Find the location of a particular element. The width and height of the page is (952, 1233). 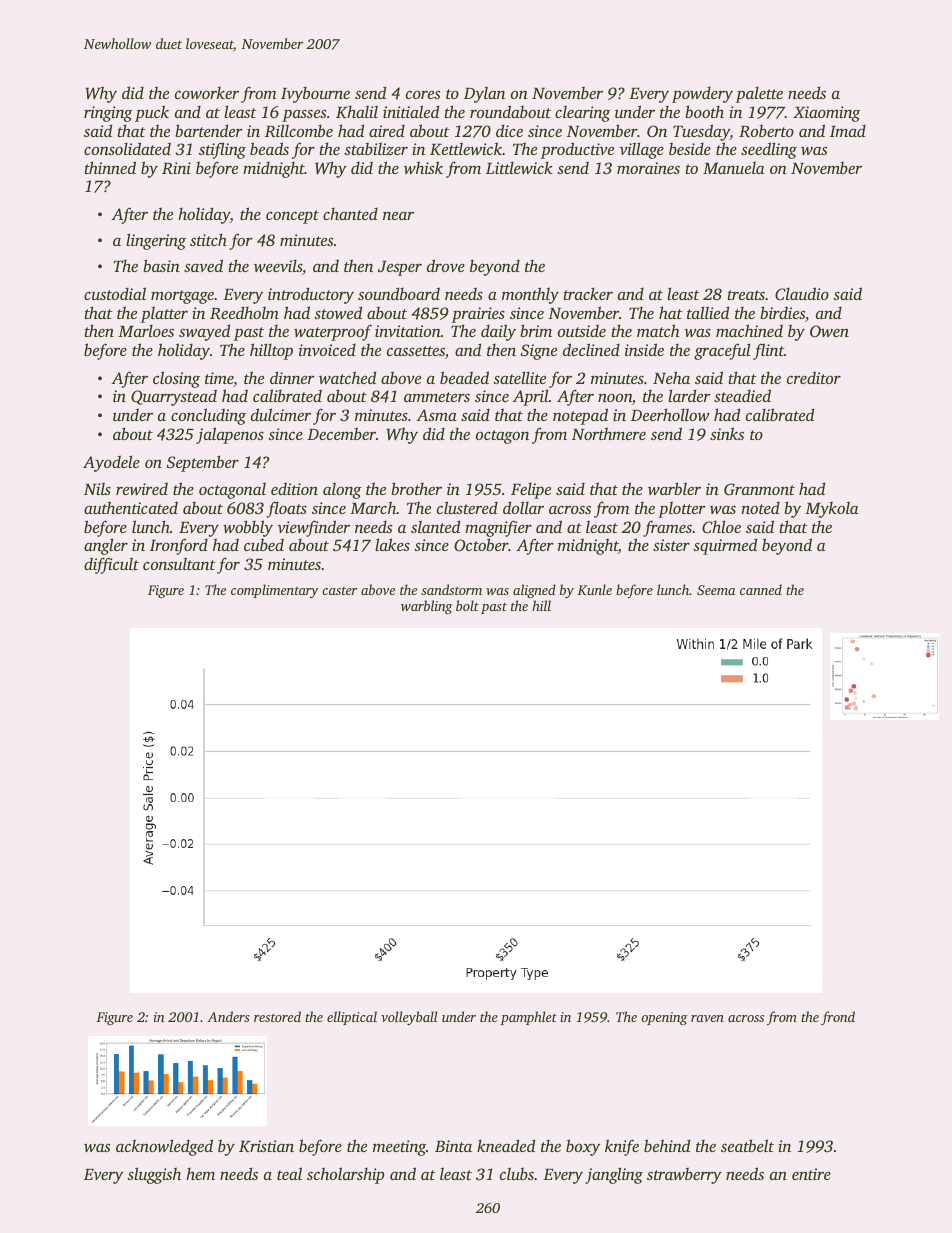

powdery is located at coordinates (702, 94).
